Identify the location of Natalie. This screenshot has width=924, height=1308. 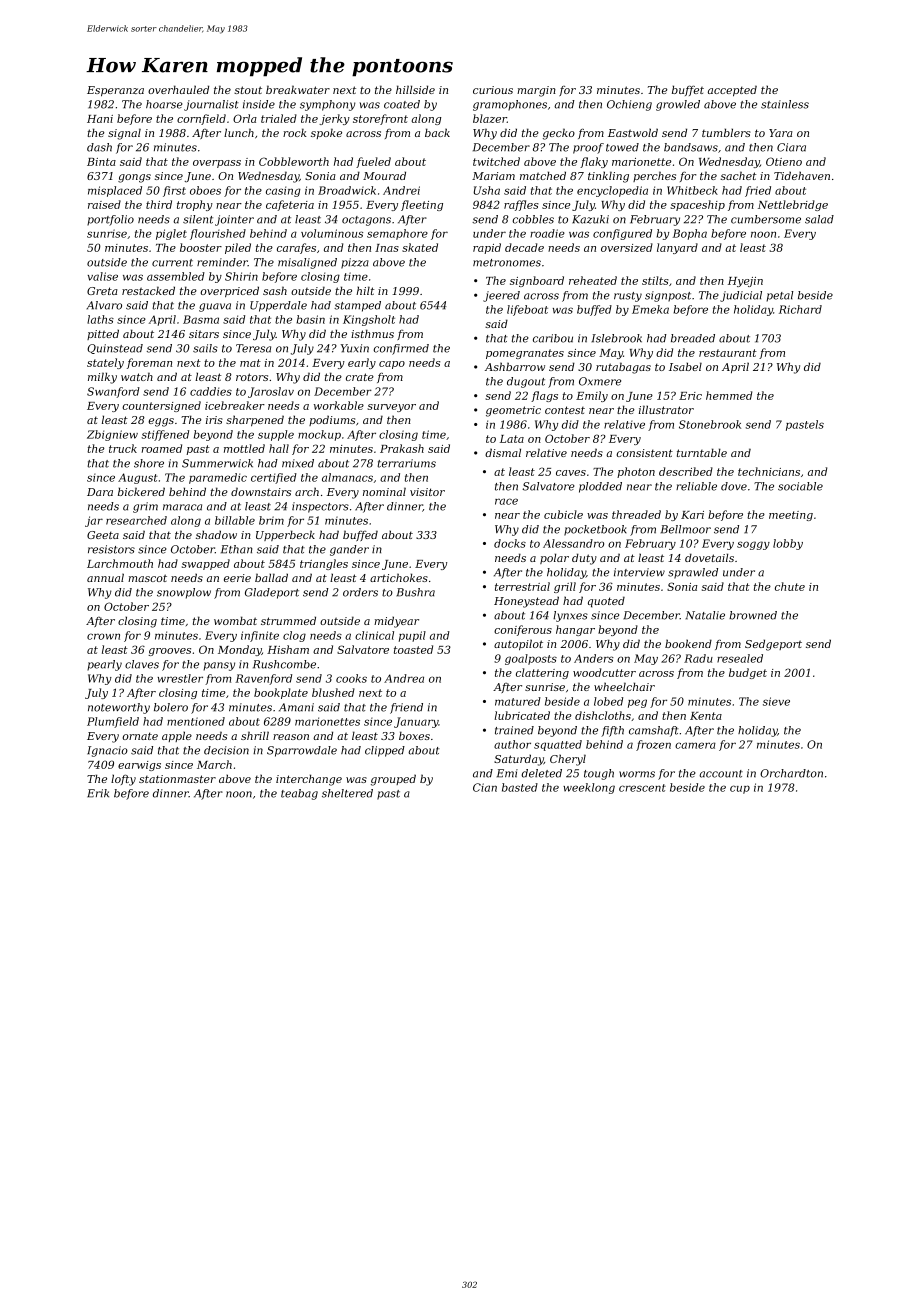
(705, 615).
